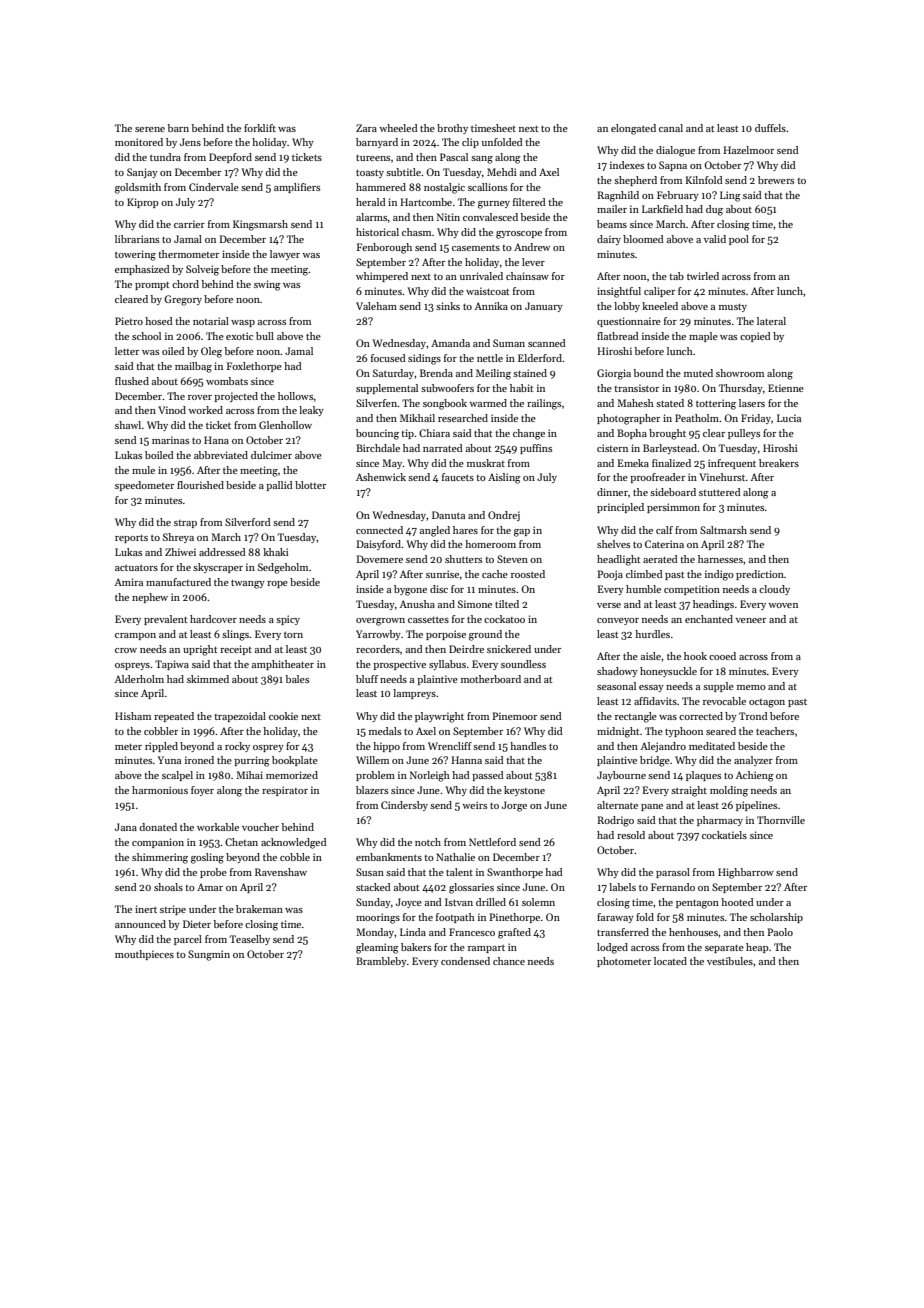 Image resolution: width=924 pixels, height=1308 pixels. Describe the element at coordinates (414, 694) in the screenshot. I see `lampreys` at that location.
